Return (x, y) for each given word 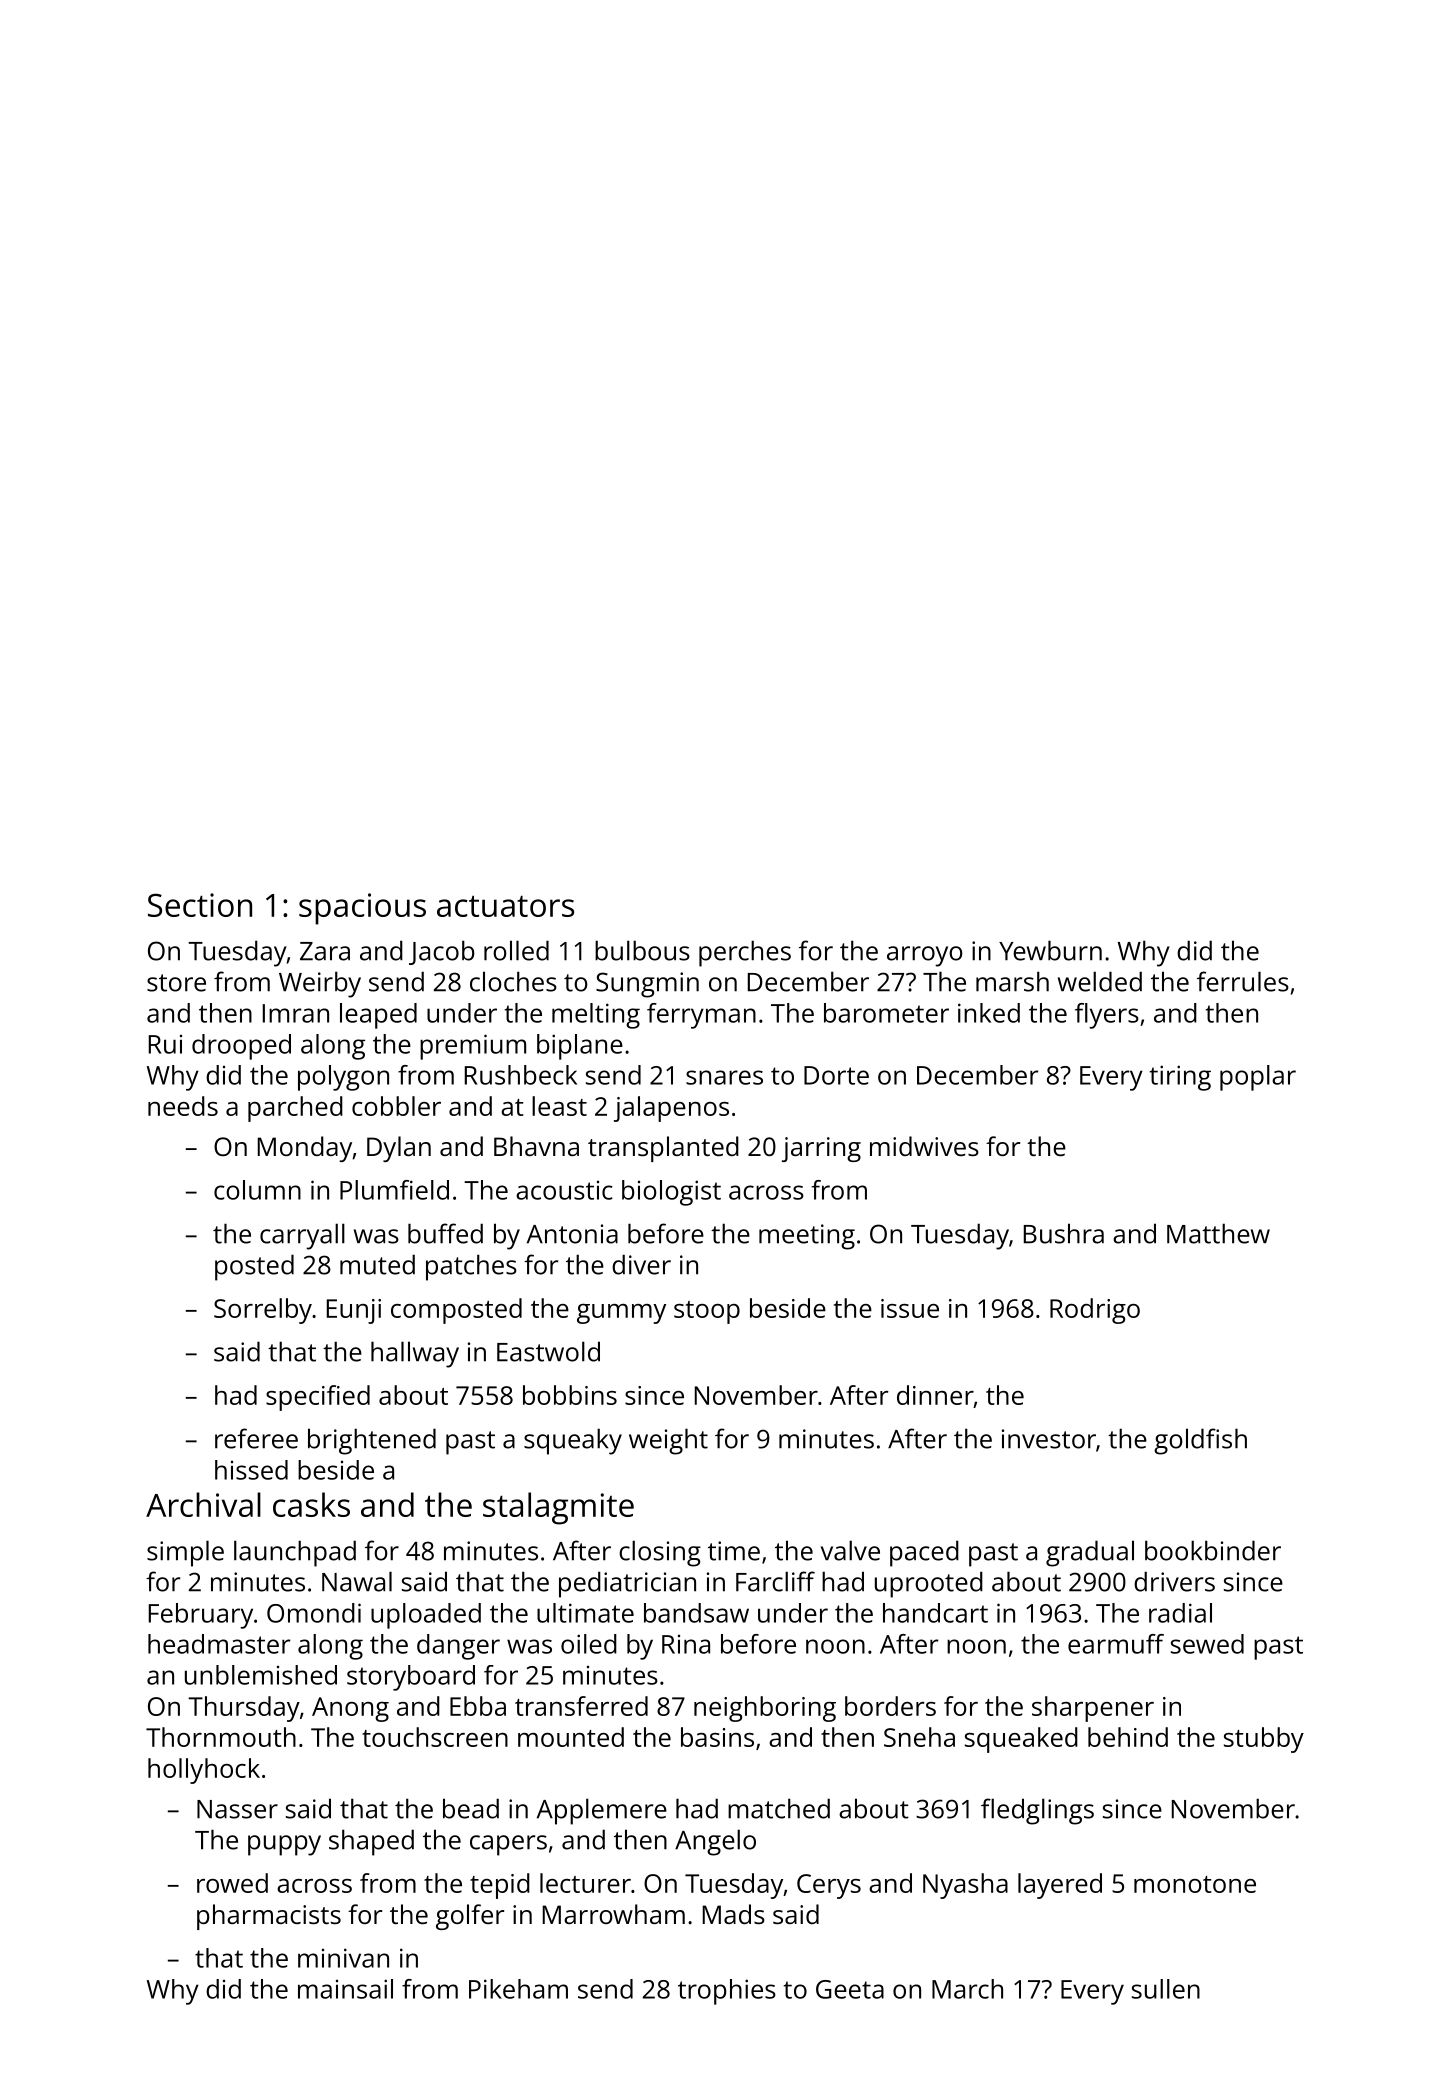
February (201, 1616)
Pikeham (518, 1989)
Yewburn (1050, 950)
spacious (362, 909)
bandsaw (696, 1613)
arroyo (925, 956)
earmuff (1116, 1644)
